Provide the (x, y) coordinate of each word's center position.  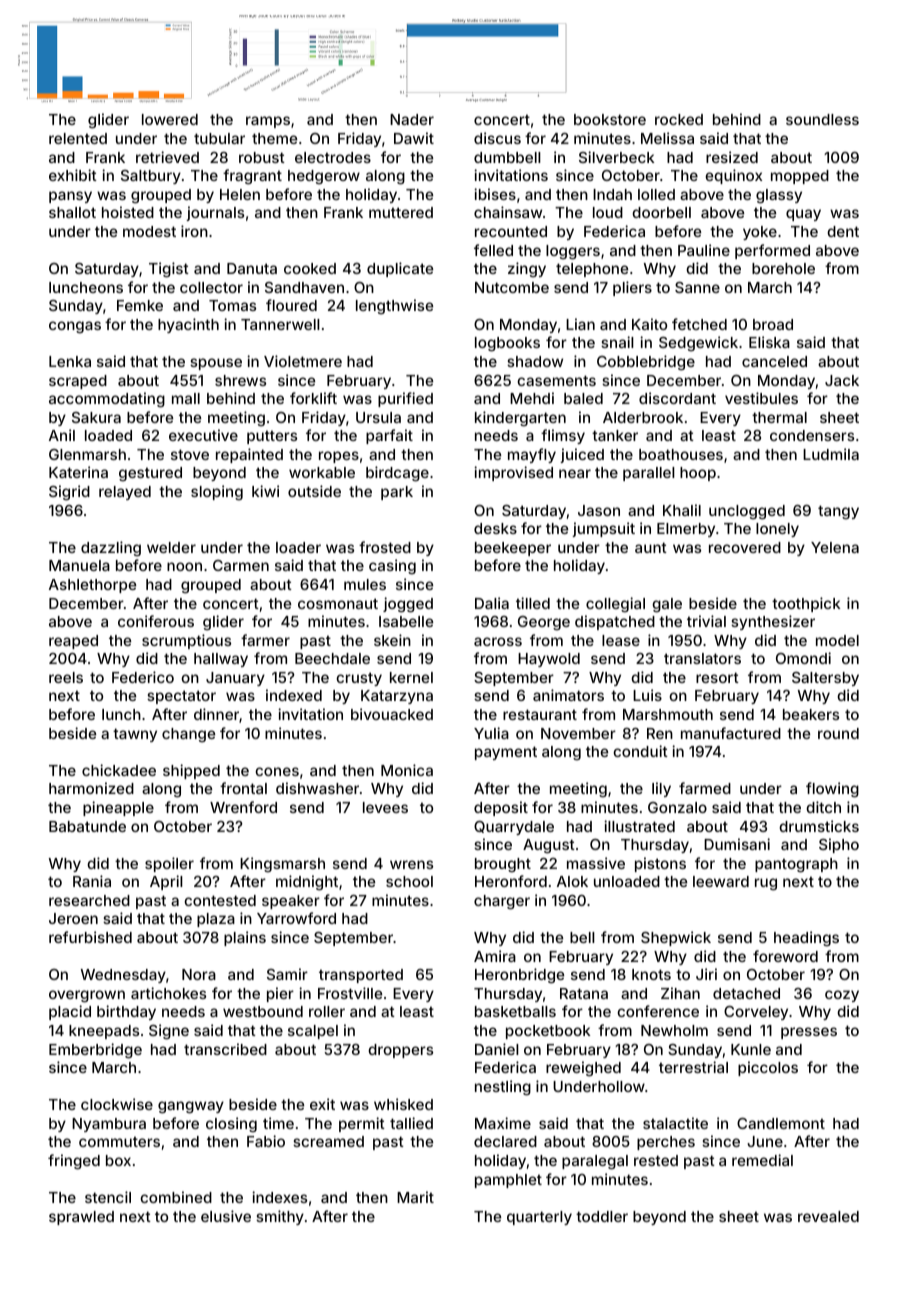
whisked (403, 1104)
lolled (656, 194)
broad (773, 324)
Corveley (756, 1013)
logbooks (507, 344)
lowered (170, 119)
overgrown (87, 996)
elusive (226, 1216)
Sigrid (69, 493)
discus (497, 138)
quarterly (539, 1218)
